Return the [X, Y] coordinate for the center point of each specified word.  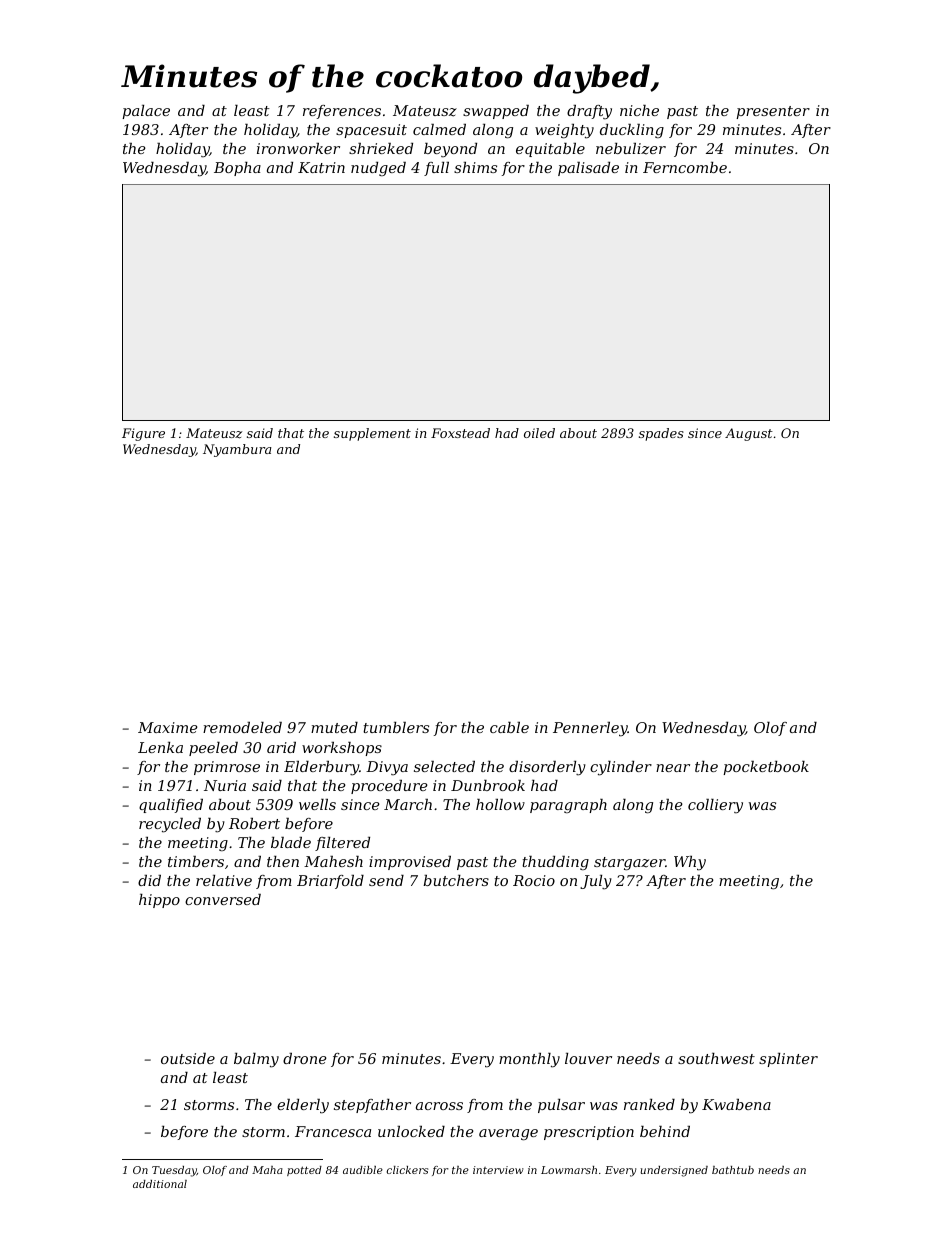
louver [588, 1058]
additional [160, 1184]
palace [146, 112]
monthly [529, 1060]
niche [639, 110]
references [342, 112]
